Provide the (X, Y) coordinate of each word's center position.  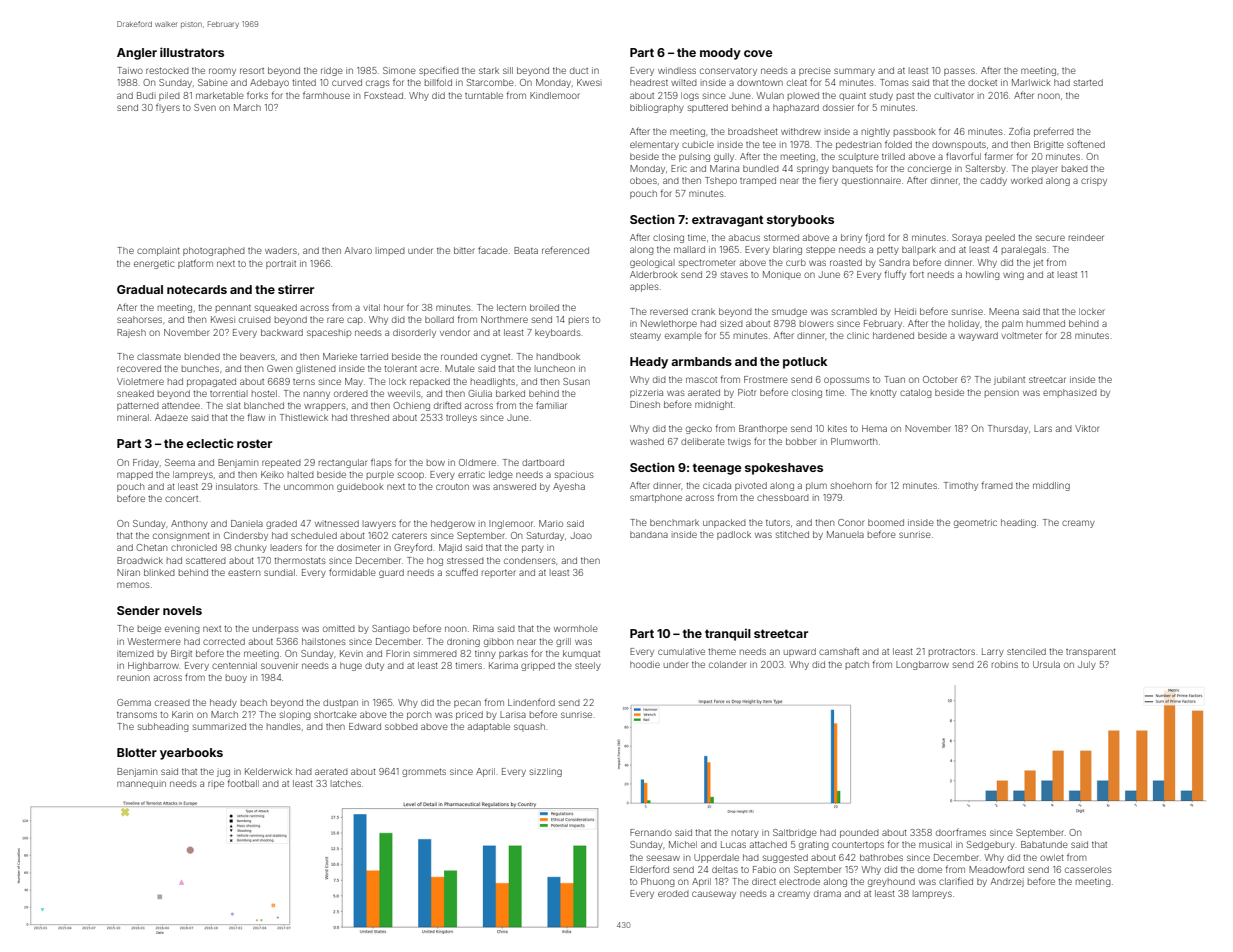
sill (508, 70)
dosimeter (358, 547)
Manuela (845, 534)
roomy (222, 72)
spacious (574, 475)
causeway (714, 895)
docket (982, 82)
